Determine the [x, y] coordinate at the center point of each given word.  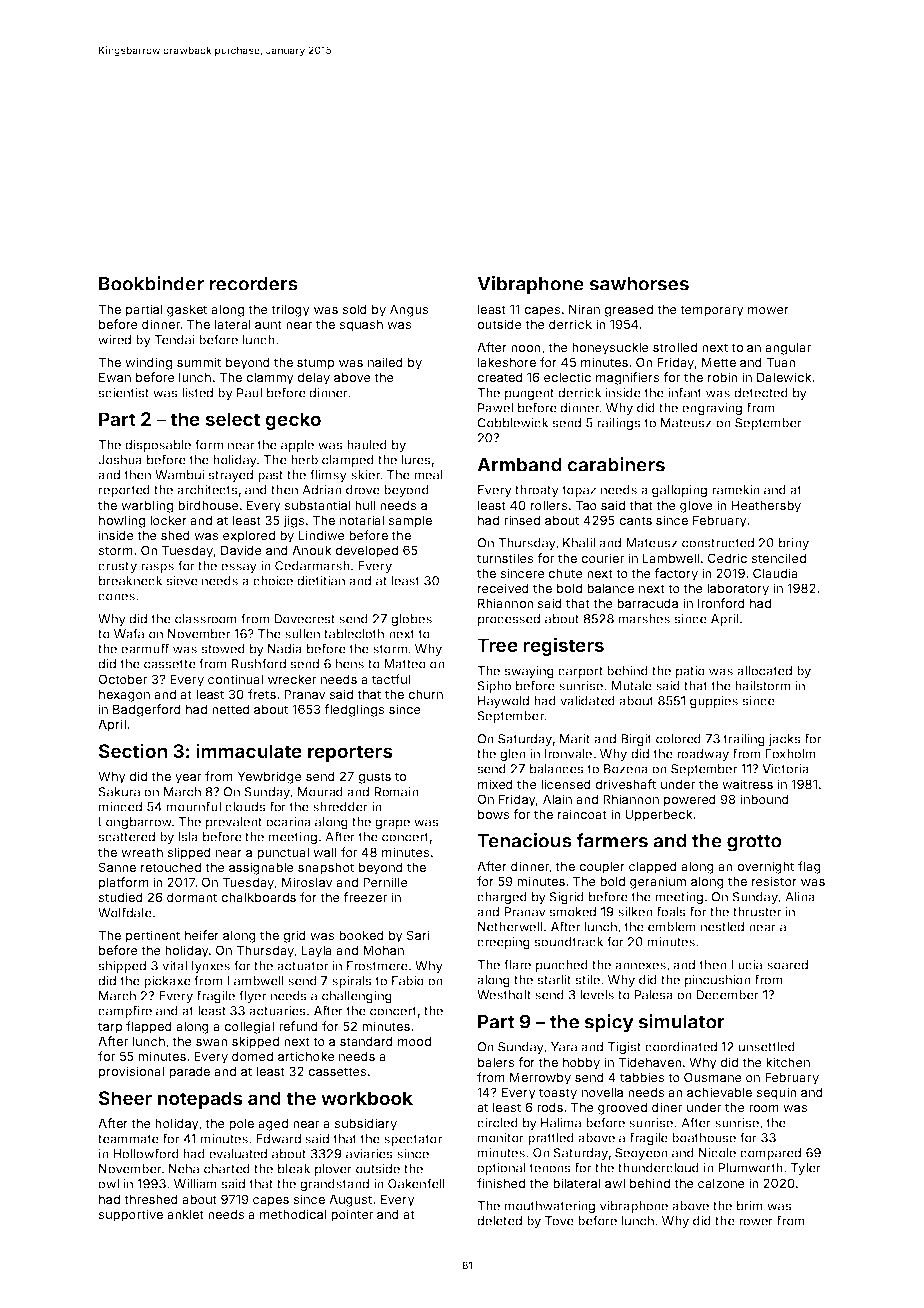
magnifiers [628, 378]
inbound [764, 799]
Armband [519, 465]
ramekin [736, 490]
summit [199, 362]
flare [517, 964]
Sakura [119, 792]
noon [526, 348]
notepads [200, 1100]
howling [122, 521]
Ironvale [568, 754]
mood [414, 1041]
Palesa [653, 995]
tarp [110, 1028]
